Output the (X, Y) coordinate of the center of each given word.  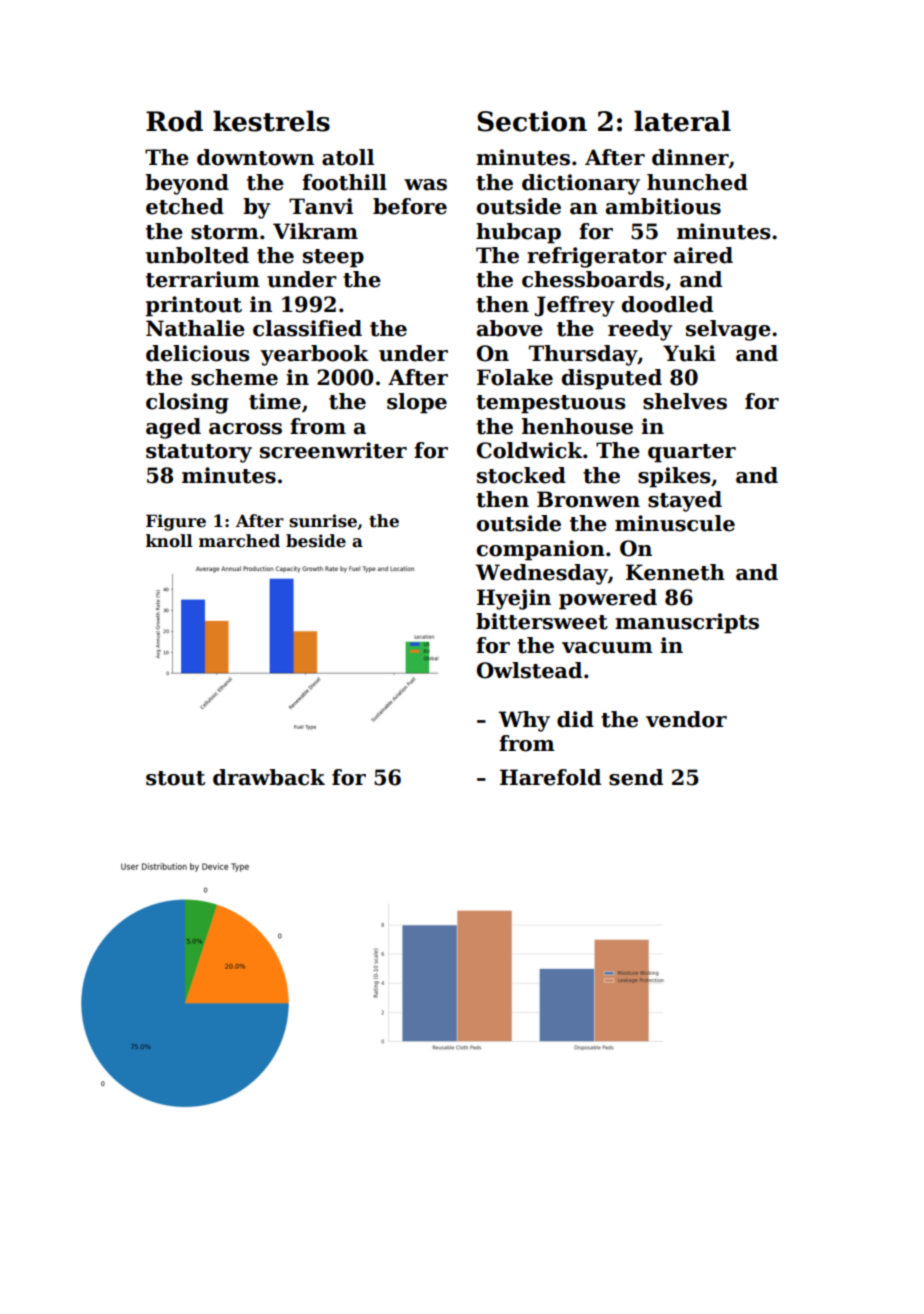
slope (417, 403)
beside (316, 541)
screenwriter (333, 450)
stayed (685, 501)
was (425, 185)
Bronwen (588, 499)
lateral (682, 121)
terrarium (203, 279)
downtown (255, 157)
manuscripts (687, 623)
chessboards (593, 279)
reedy (640, 330)
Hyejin (514, 599)
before (410, 206)
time (275, 401)
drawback (269, 777)
